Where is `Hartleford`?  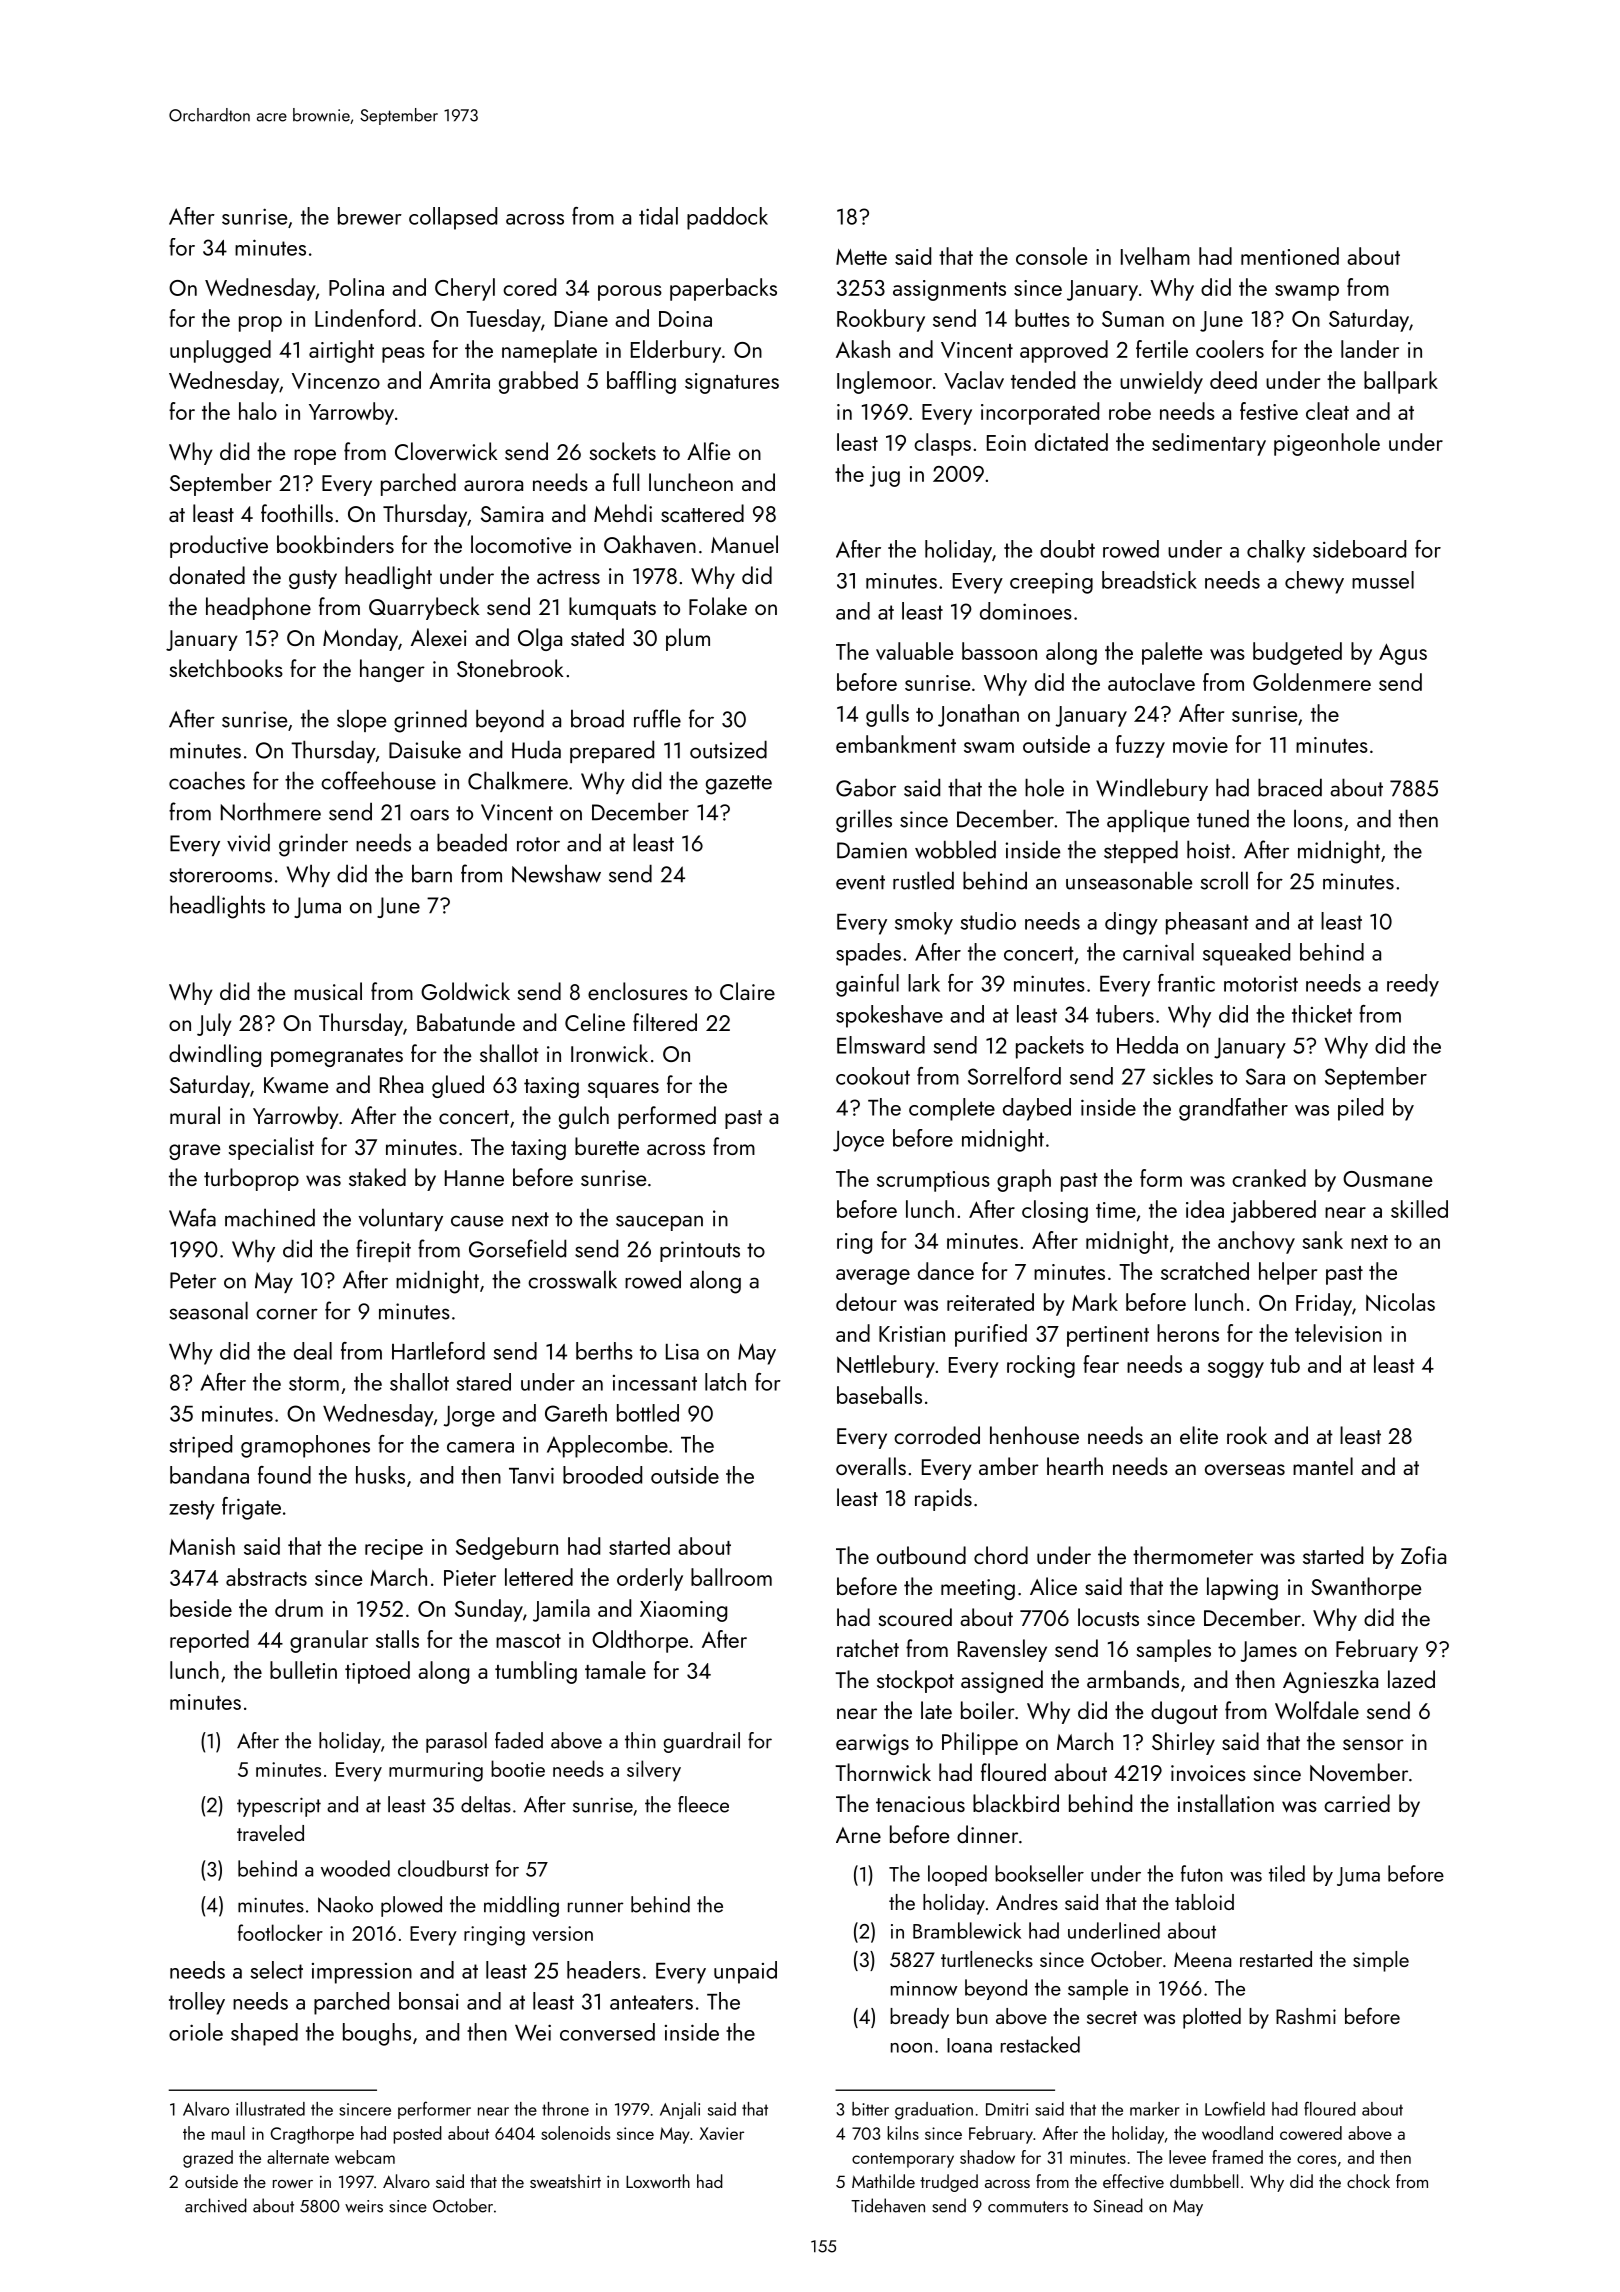 Hartleford is located at coordinates (438, 1351).
